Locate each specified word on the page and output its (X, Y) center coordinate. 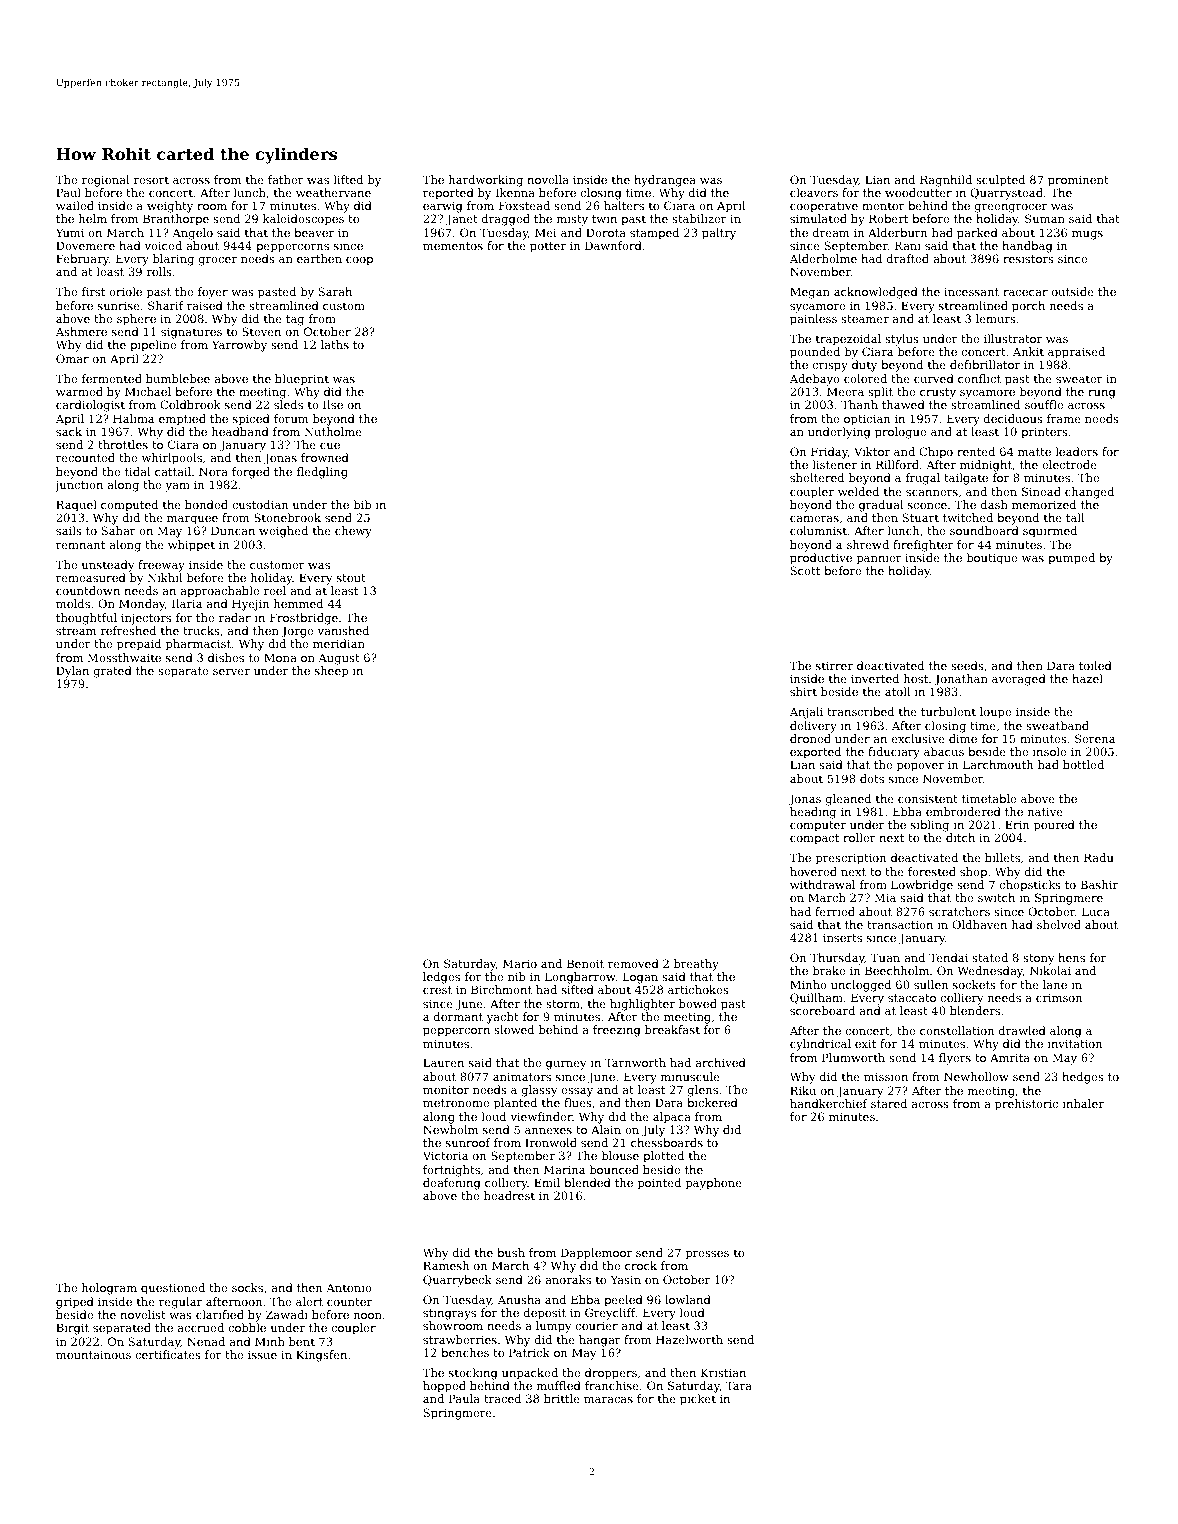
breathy (696, 965)
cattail (173, 471)
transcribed (860, 711)
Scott (805, 570)
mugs (1087, 235)
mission (886, 1076)
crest (437, 990)
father (286, 179)
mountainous (93, 1354)
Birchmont (501, 989)
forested (932, 871)
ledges (441, 978)
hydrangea (665, 181)
